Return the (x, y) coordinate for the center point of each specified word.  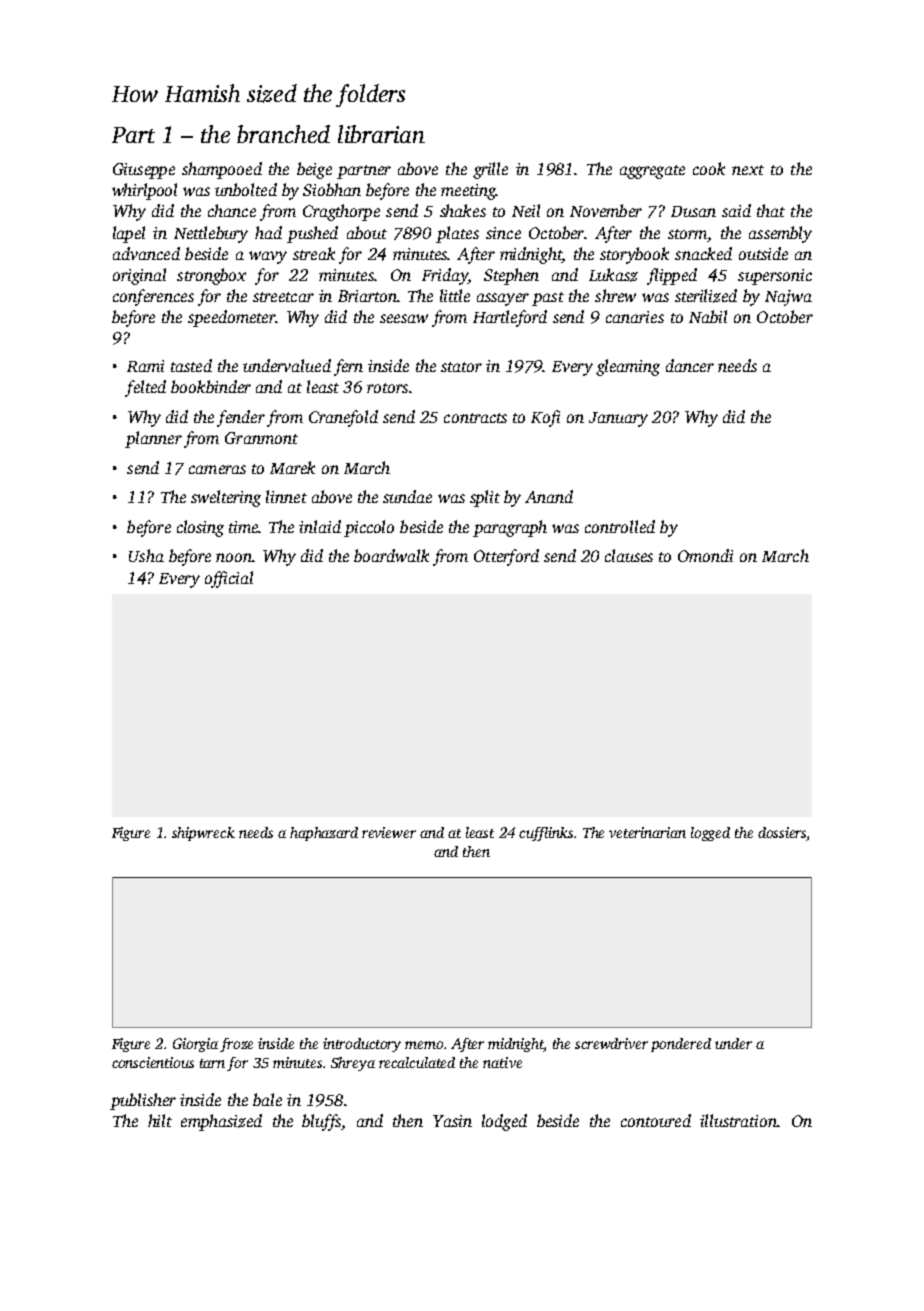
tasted (191, 365)
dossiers (782, 834)
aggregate (652, 172)
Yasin (452, 1121)
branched (283, 134)
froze (236, 1045)
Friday (445, 276)
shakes (463, 210)
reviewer (389, 832)
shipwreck (203, 834)
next (748, 170)
